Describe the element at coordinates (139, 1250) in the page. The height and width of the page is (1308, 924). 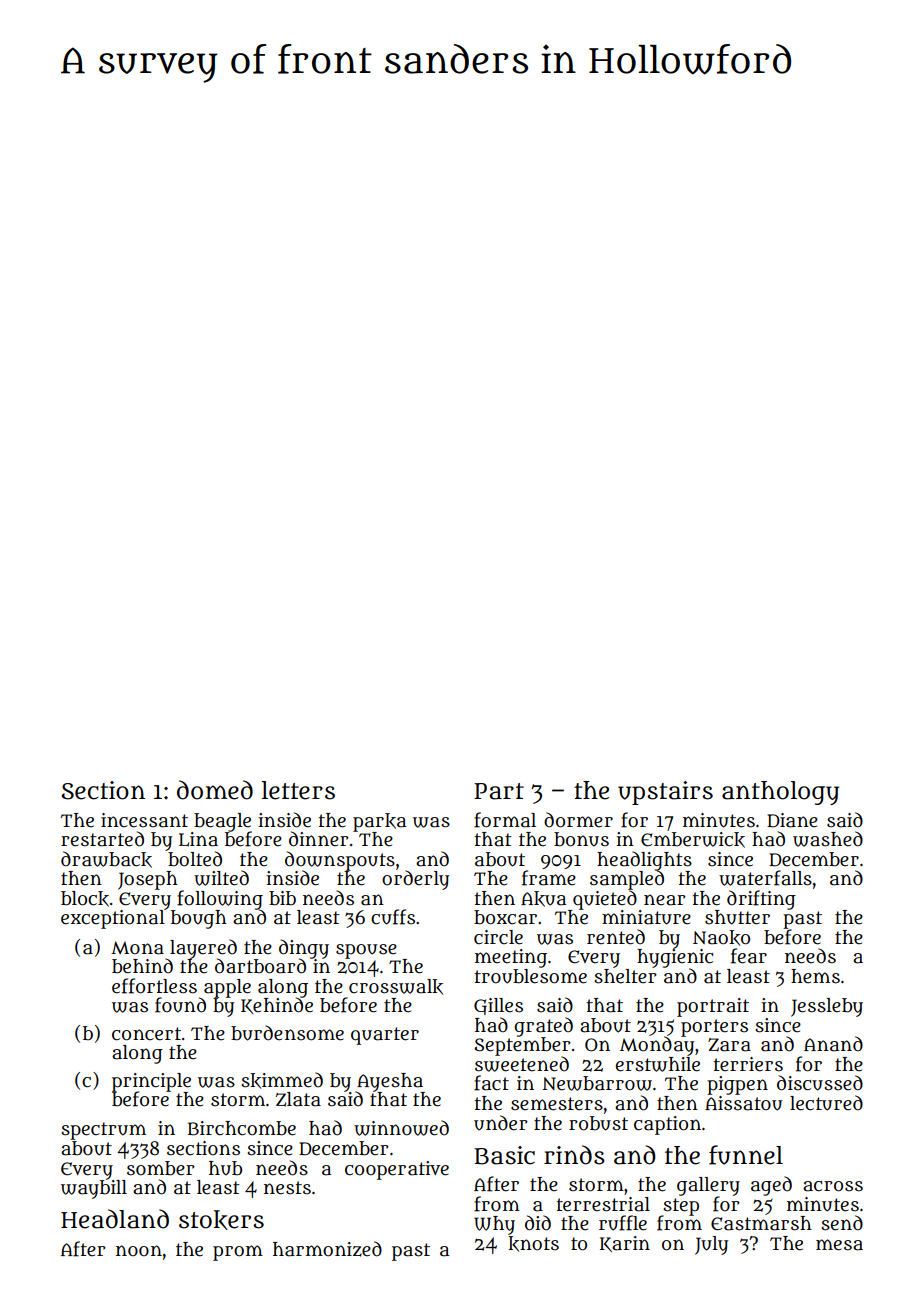
I see `noon` at that location.
